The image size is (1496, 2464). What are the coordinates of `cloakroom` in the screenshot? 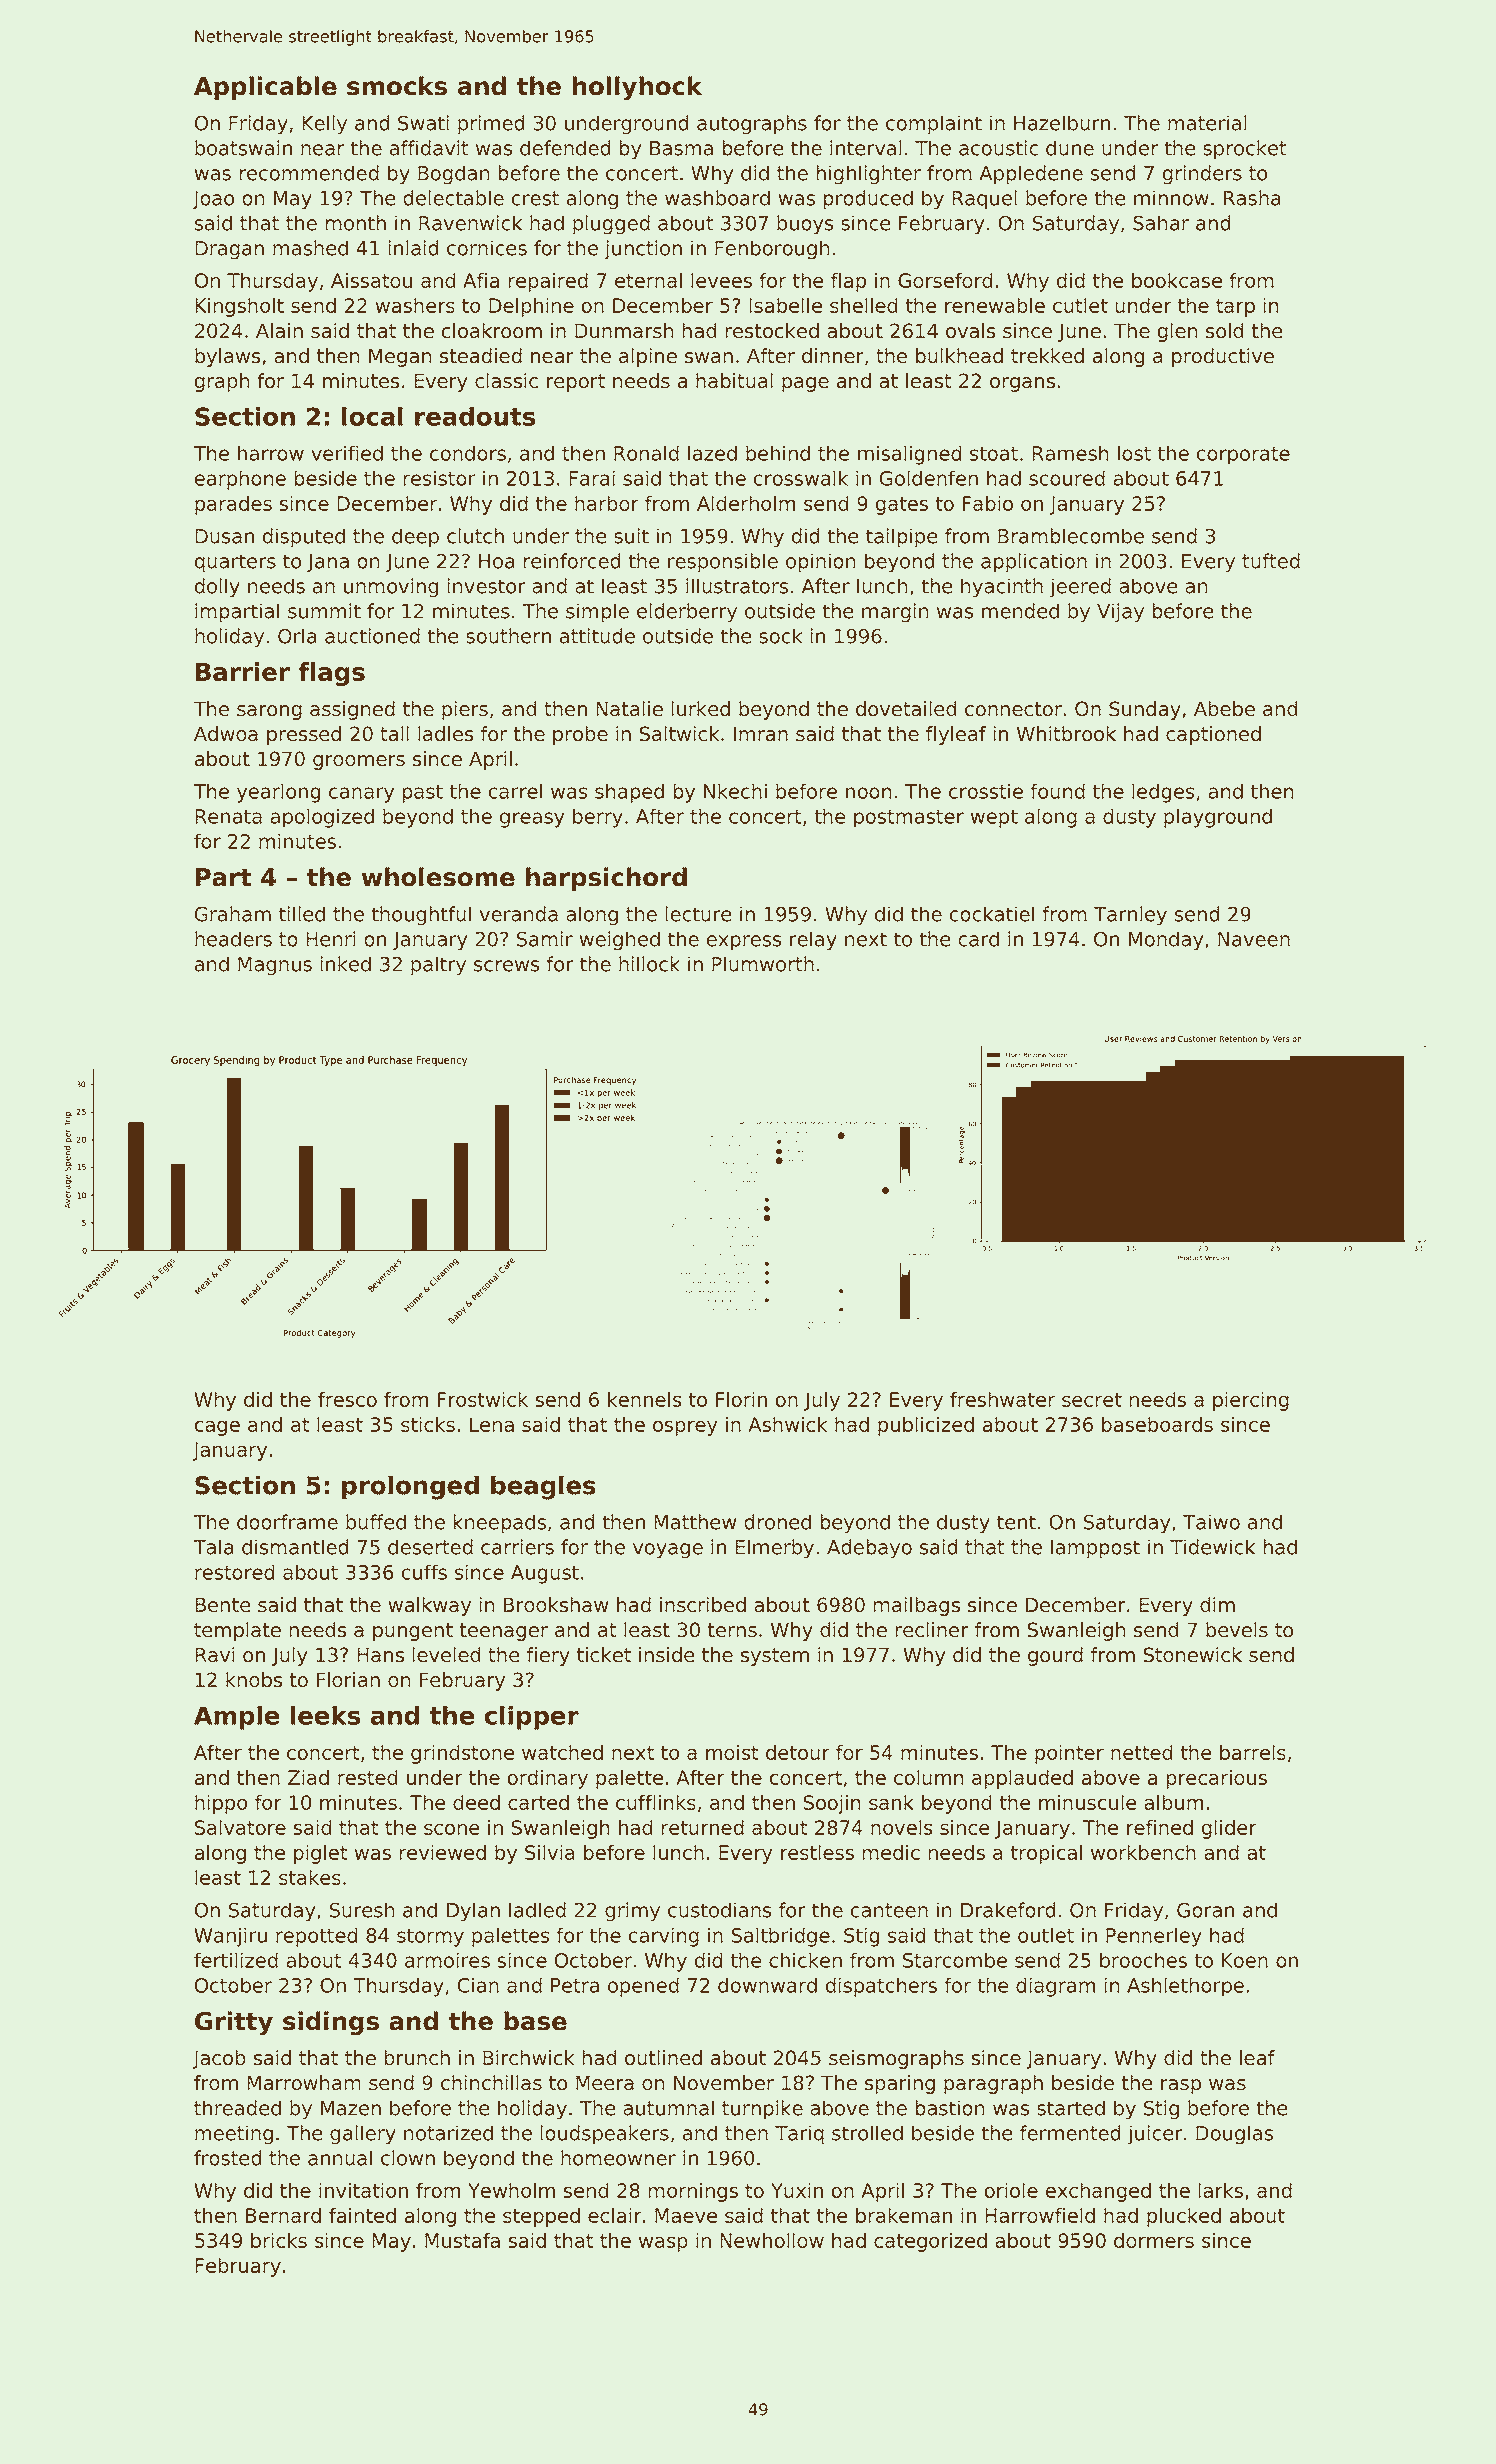 It's located at (491, 331).
